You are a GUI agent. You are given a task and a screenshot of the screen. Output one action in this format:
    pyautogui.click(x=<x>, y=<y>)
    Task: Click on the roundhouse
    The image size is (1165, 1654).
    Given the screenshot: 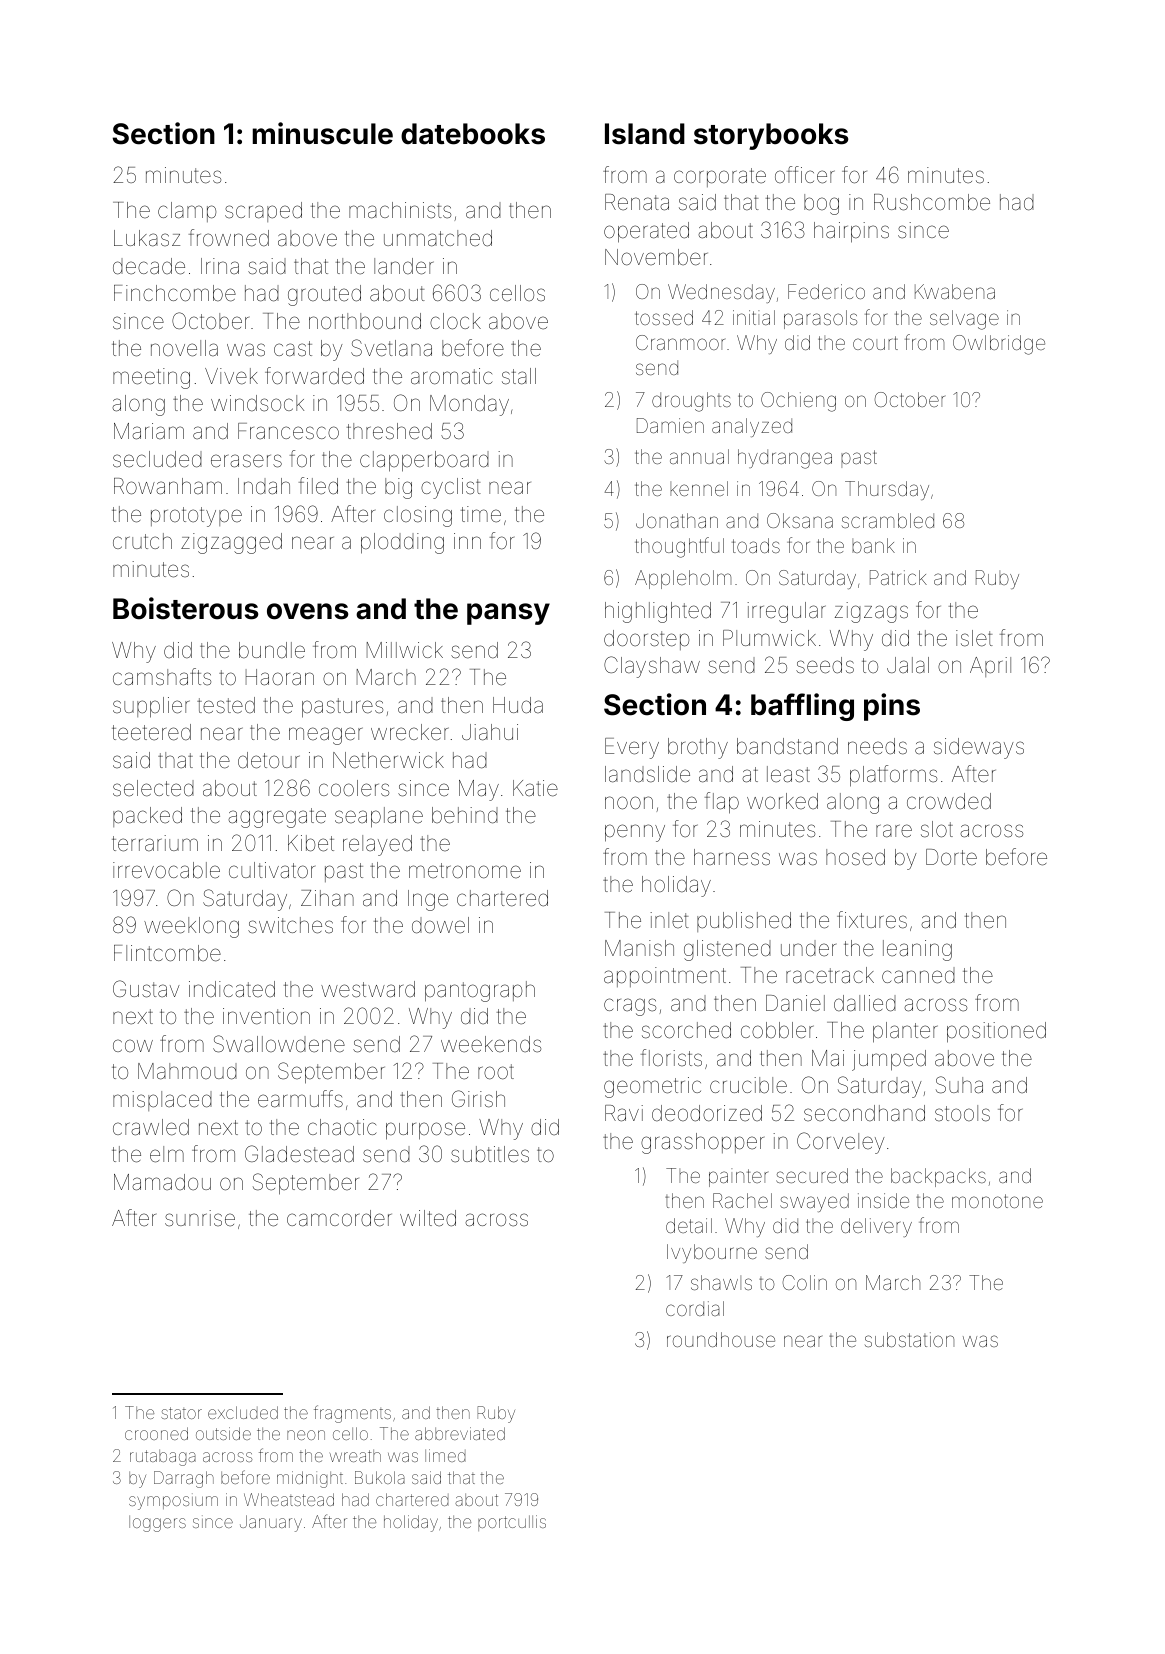 What is the action you would take?
    pyautogui.click(x=721, y=1339)
